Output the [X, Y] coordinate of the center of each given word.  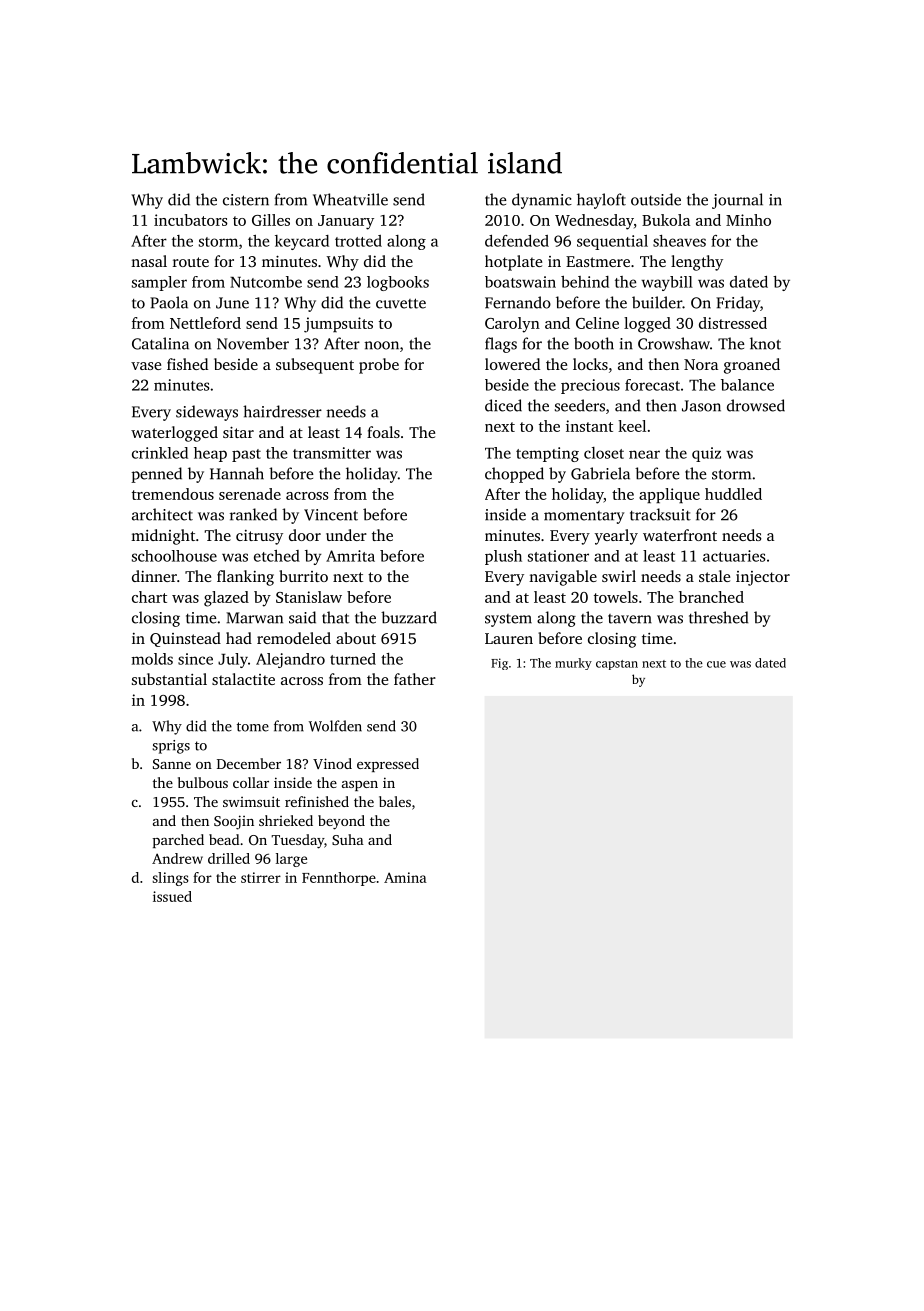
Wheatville [350, 199]
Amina [405, 877]
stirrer [261, 877]
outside [656, 199]
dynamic [542, 201]
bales [395, 801]
